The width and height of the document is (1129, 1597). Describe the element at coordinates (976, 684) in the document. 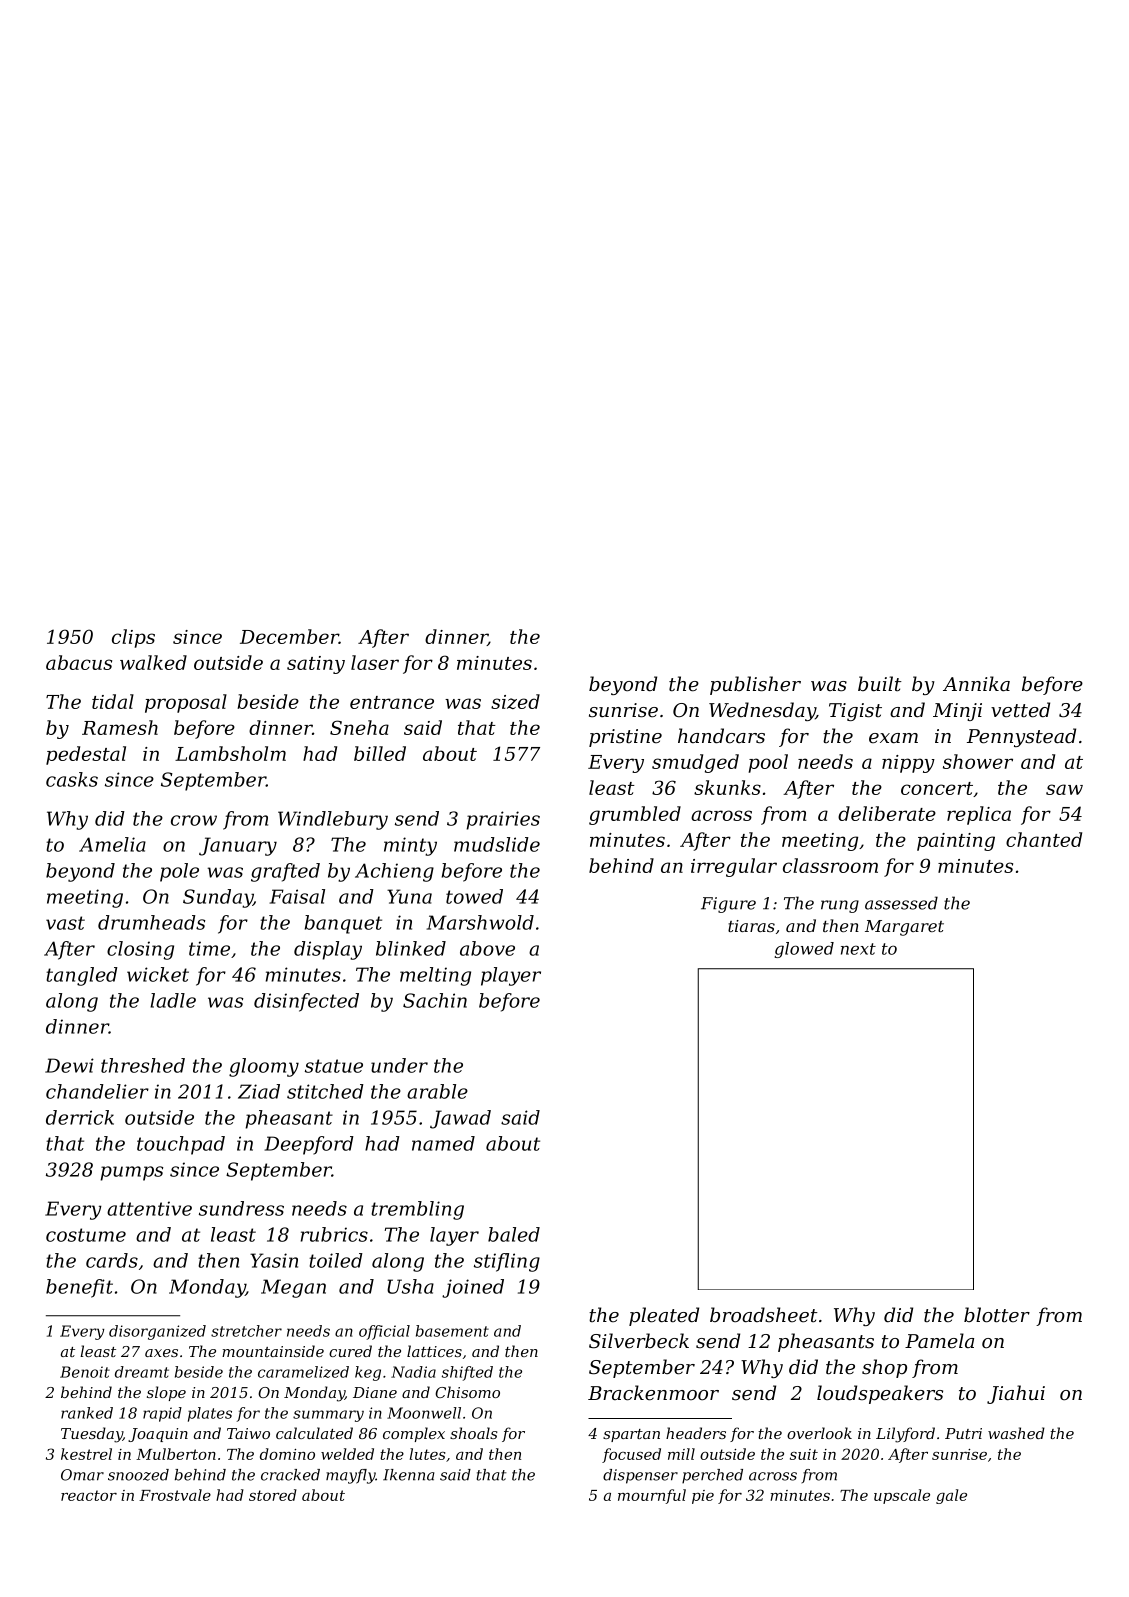

I see `Annika` at that location.
